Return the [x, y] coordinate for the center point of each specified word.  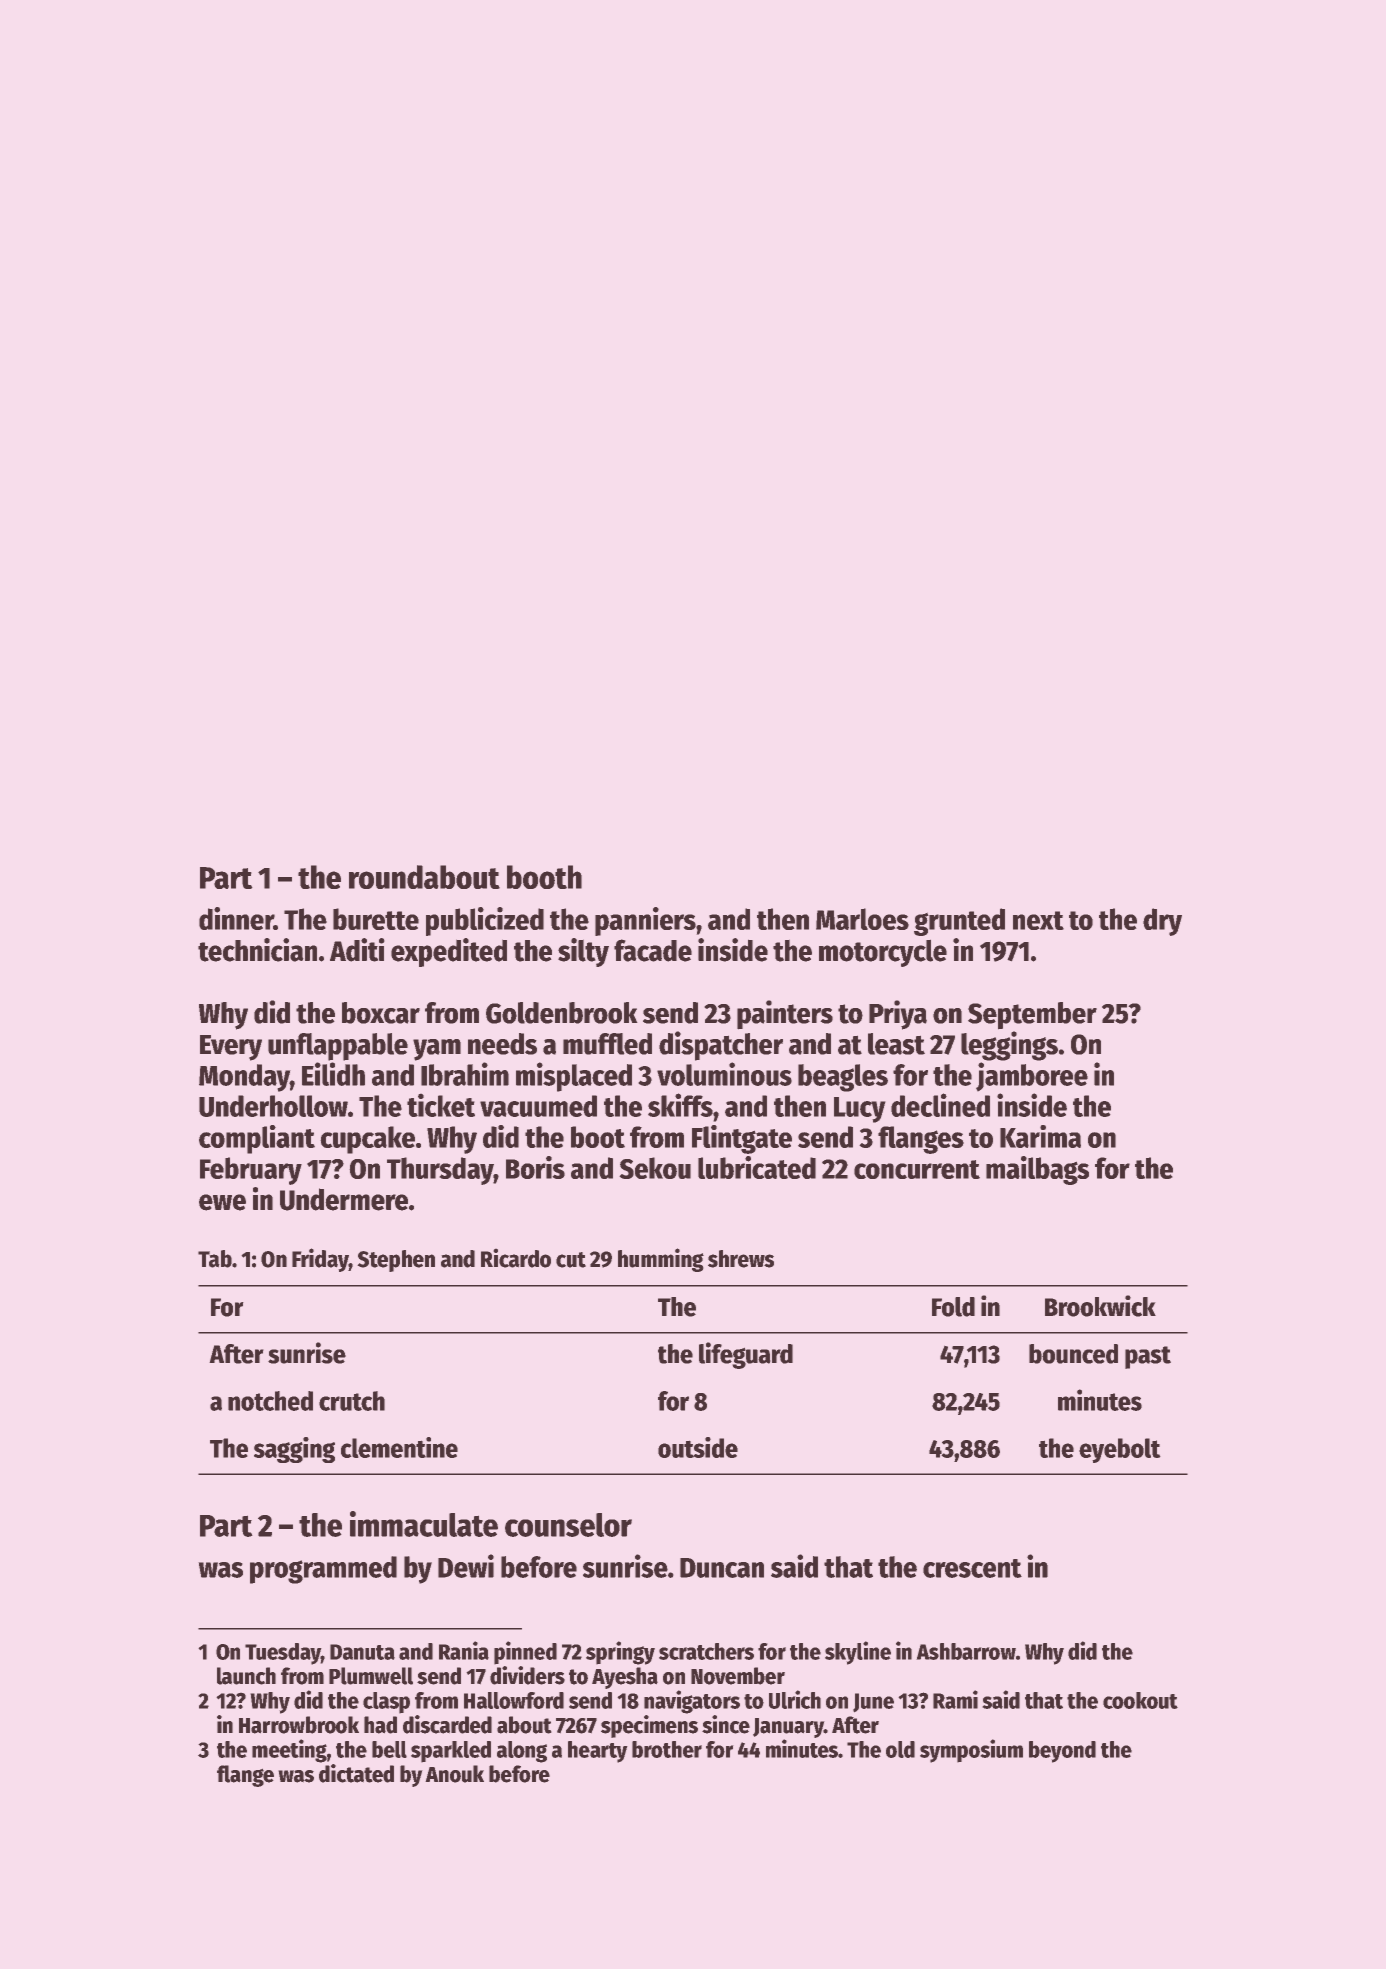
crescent [972, 1568]
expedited [449, 952]
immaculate [424, 1524]
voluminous [724, 1074]
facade [653, 950]
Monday [244, 1078]
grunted [959, 922]
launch [246, 1676]
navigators [692, 1702]
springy [620, 1653]
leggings [1009, 1046]
